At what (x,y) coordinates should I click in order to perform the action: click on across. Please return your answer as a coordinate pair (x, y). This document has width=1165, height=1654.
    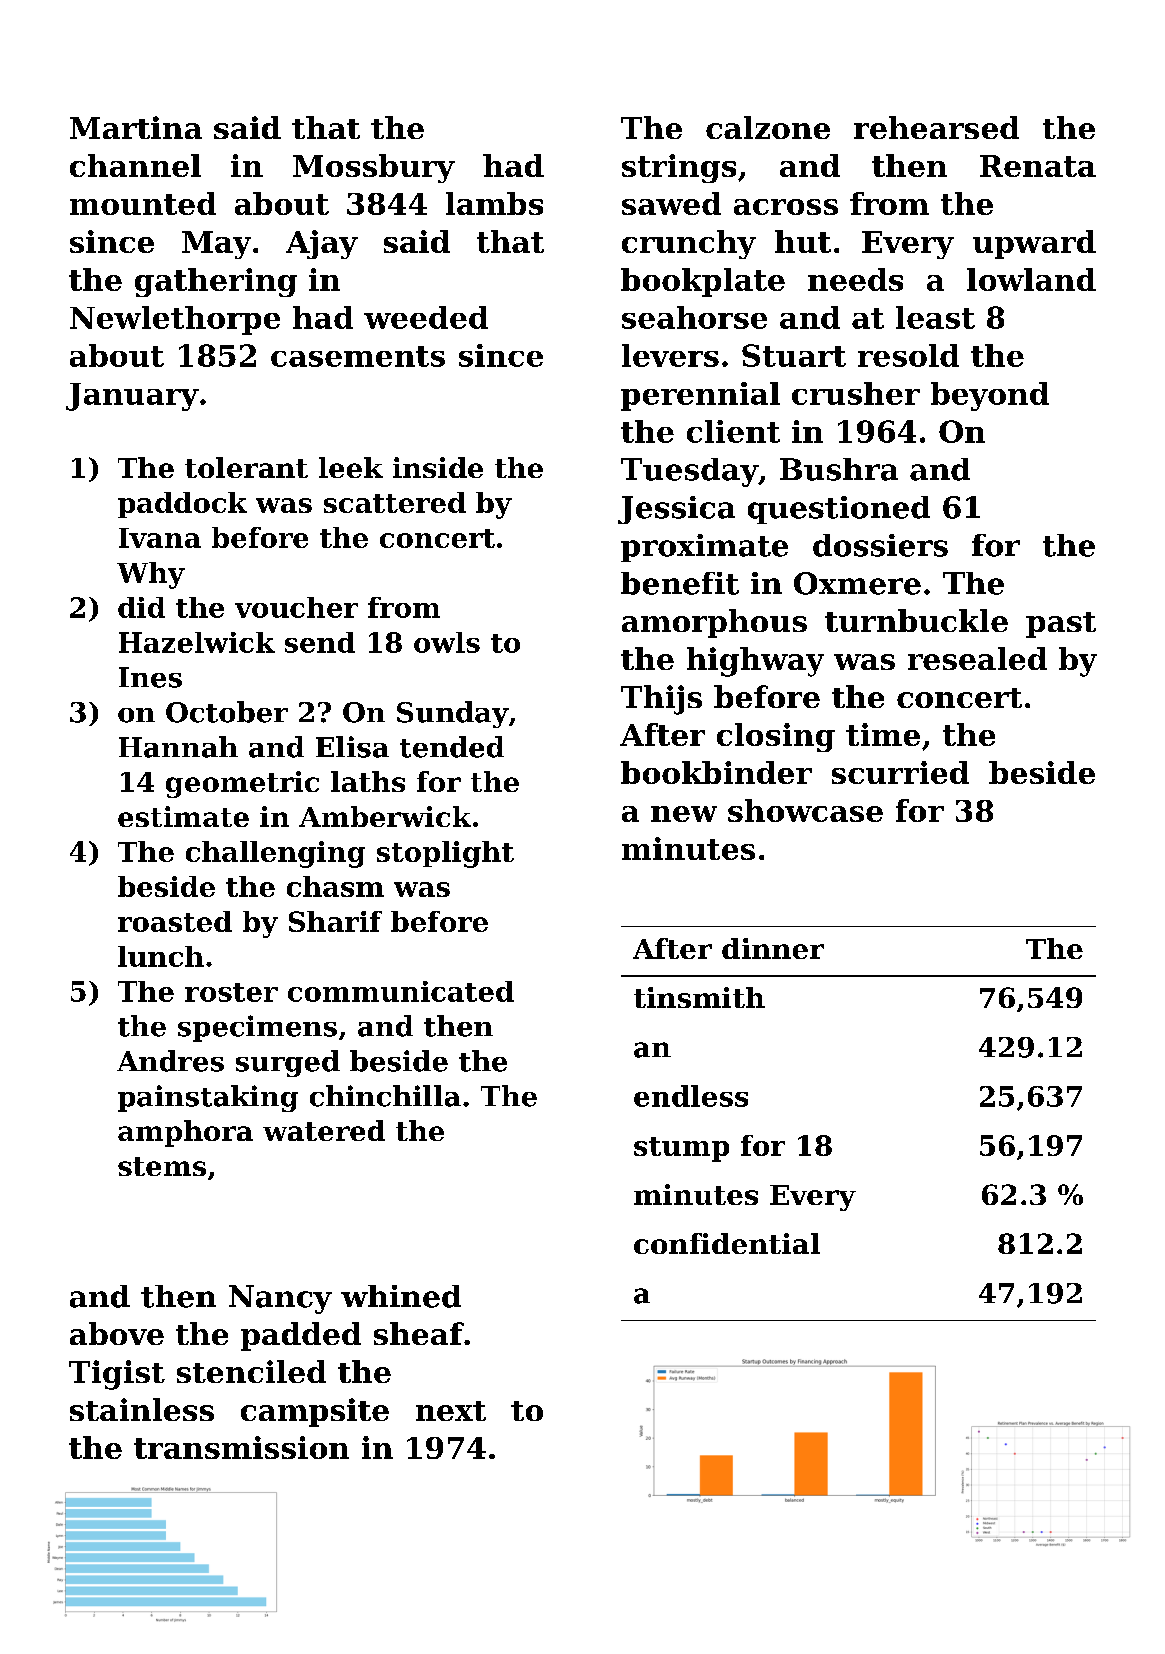
    Looking at the image, I should click on (786, 207).
